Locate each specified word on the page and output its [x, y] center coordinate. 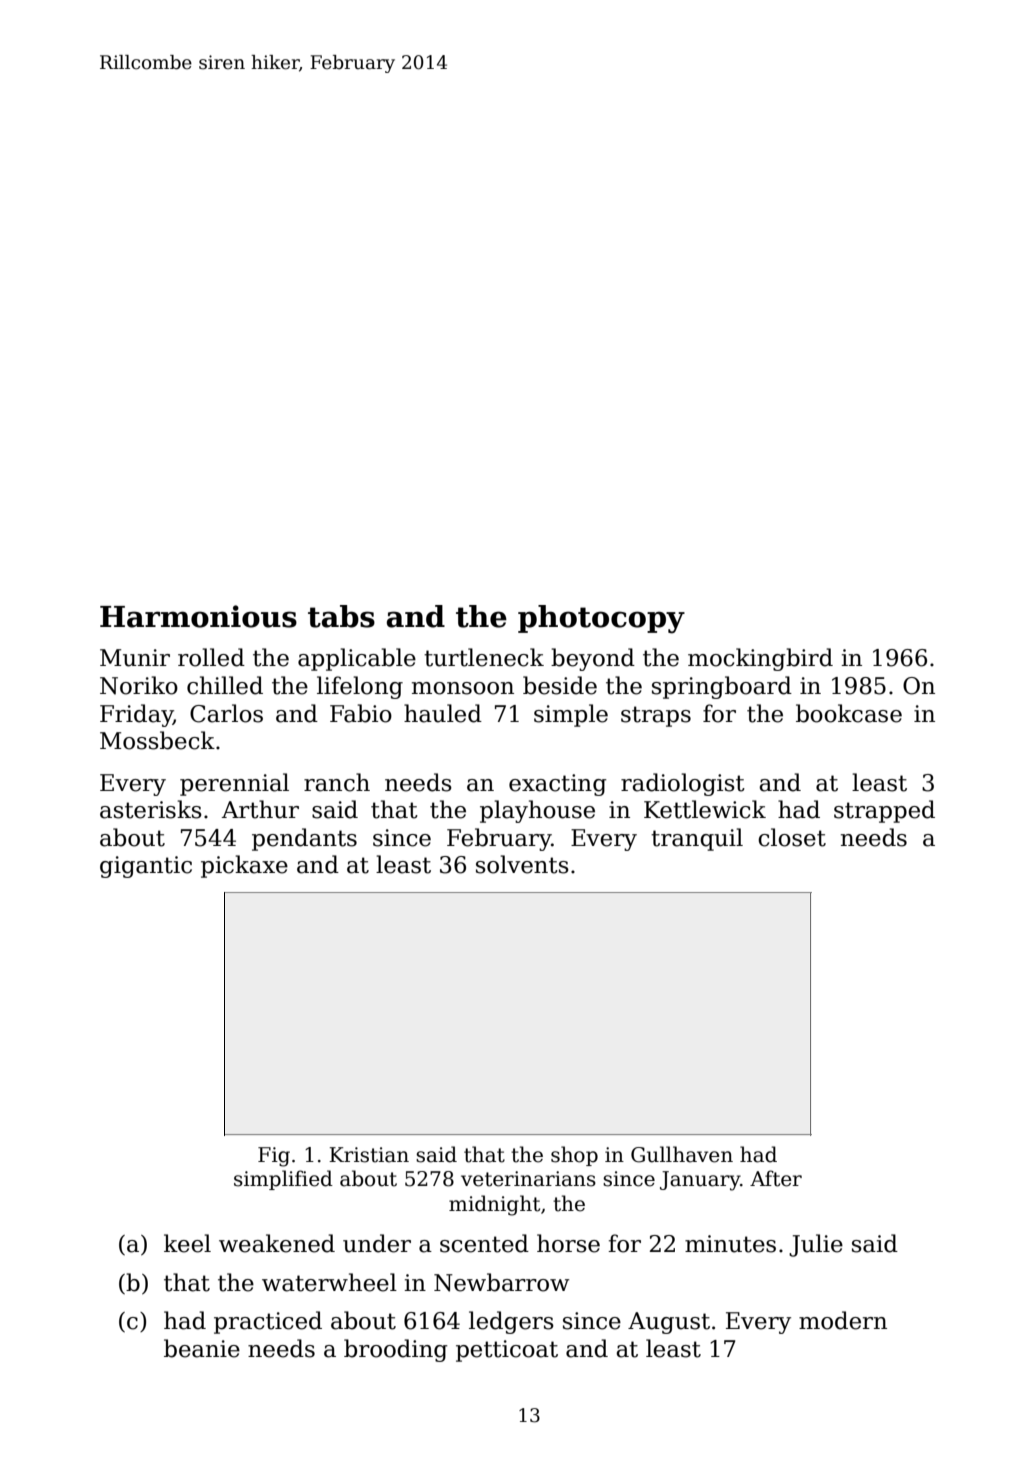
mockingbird [760, 659]
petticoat [507, 1351]
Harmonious [198, 616]
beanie [202, 1348]
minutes [730, 1244]
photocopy [601, 619]
